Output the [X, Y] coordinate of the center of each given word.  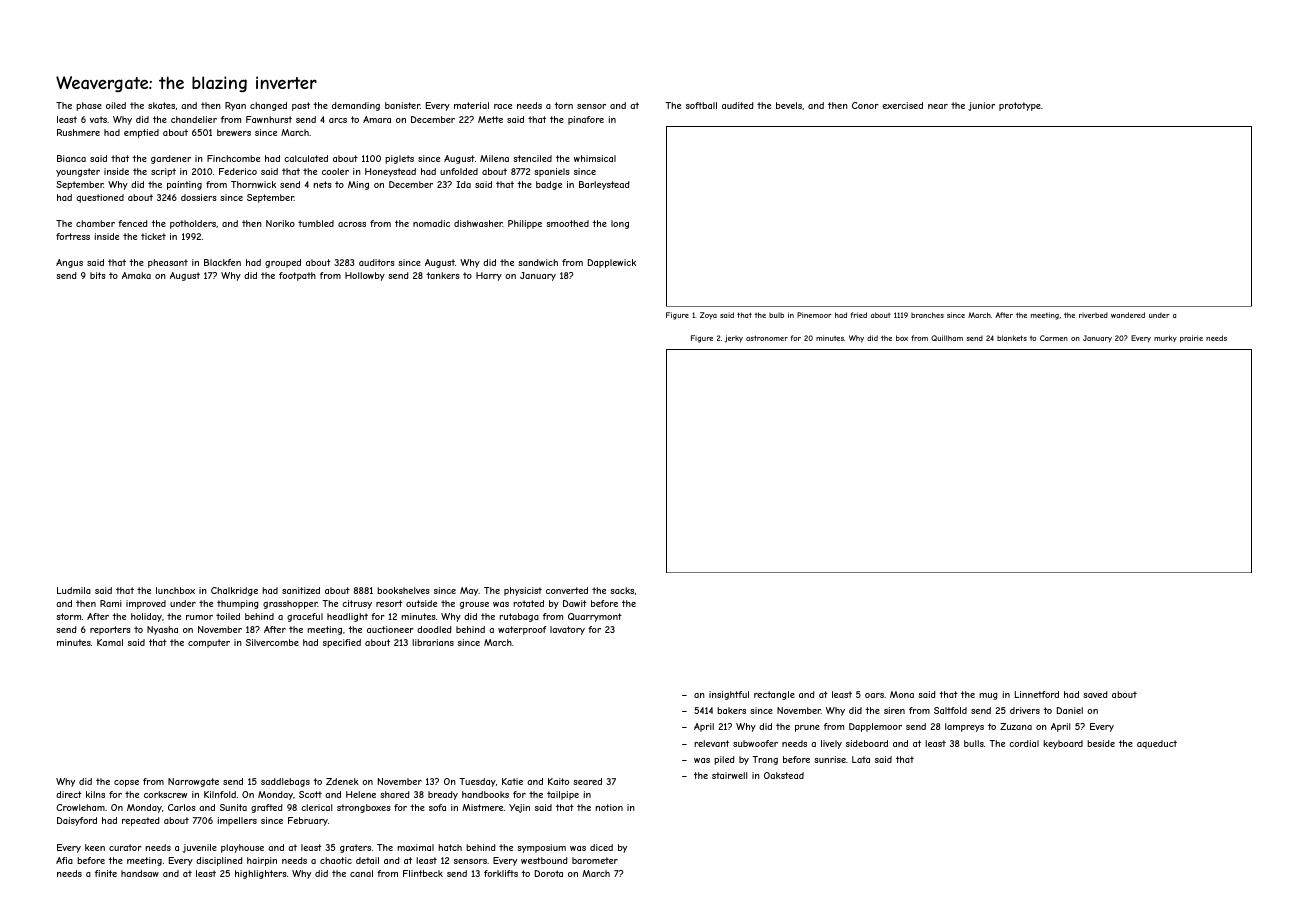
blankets [1012, 338]
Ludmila [74, 590]
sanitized [301, 590]
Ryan [235, 106]
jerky [733, 339]
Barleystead [604, 185]
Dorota [549, 873]
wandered [1128, 315]
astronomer [767, 338]
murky [1165, 338]
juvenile [200, 848]
